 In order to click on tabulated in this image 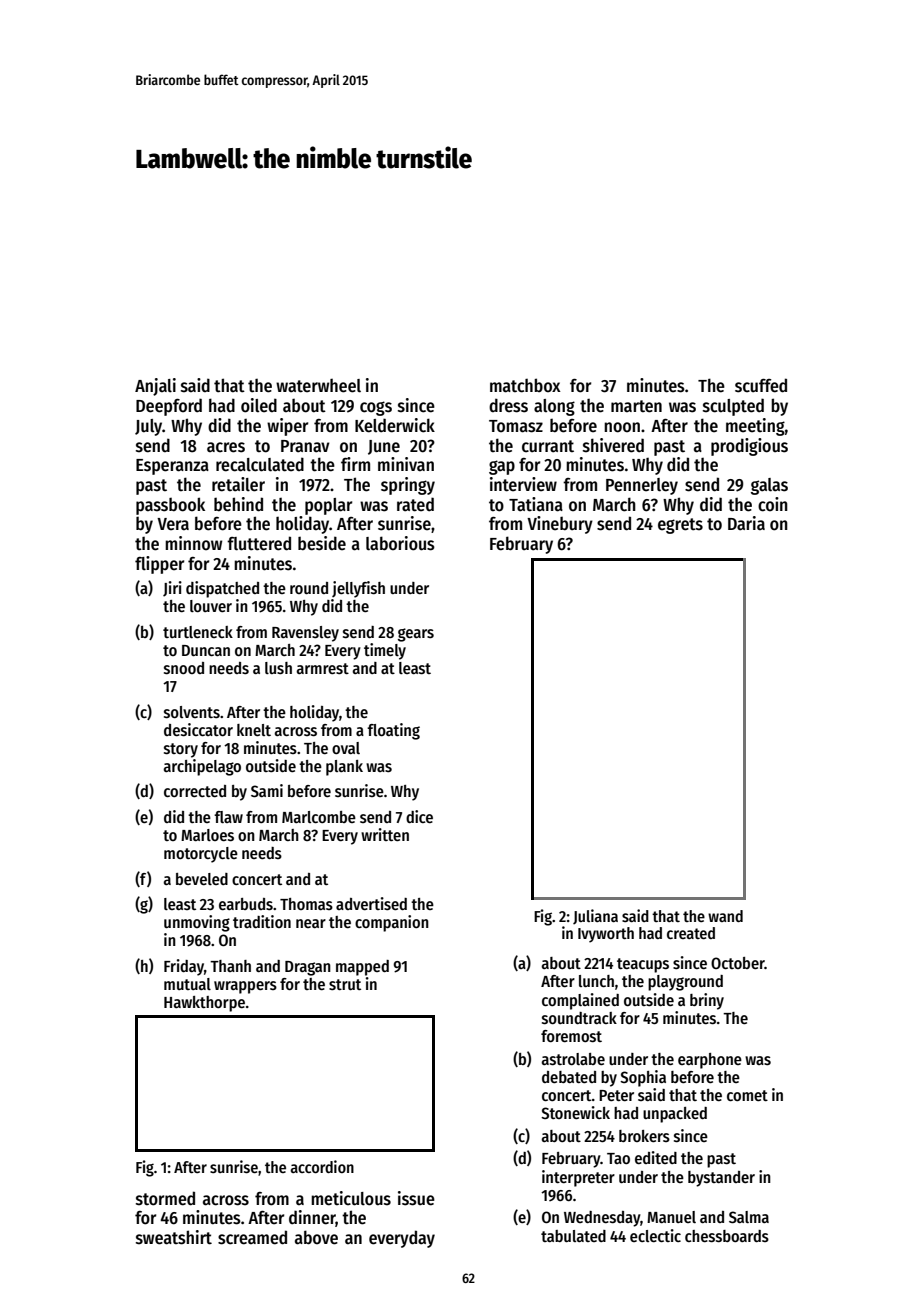, I will do `click(573, 1236)`.
